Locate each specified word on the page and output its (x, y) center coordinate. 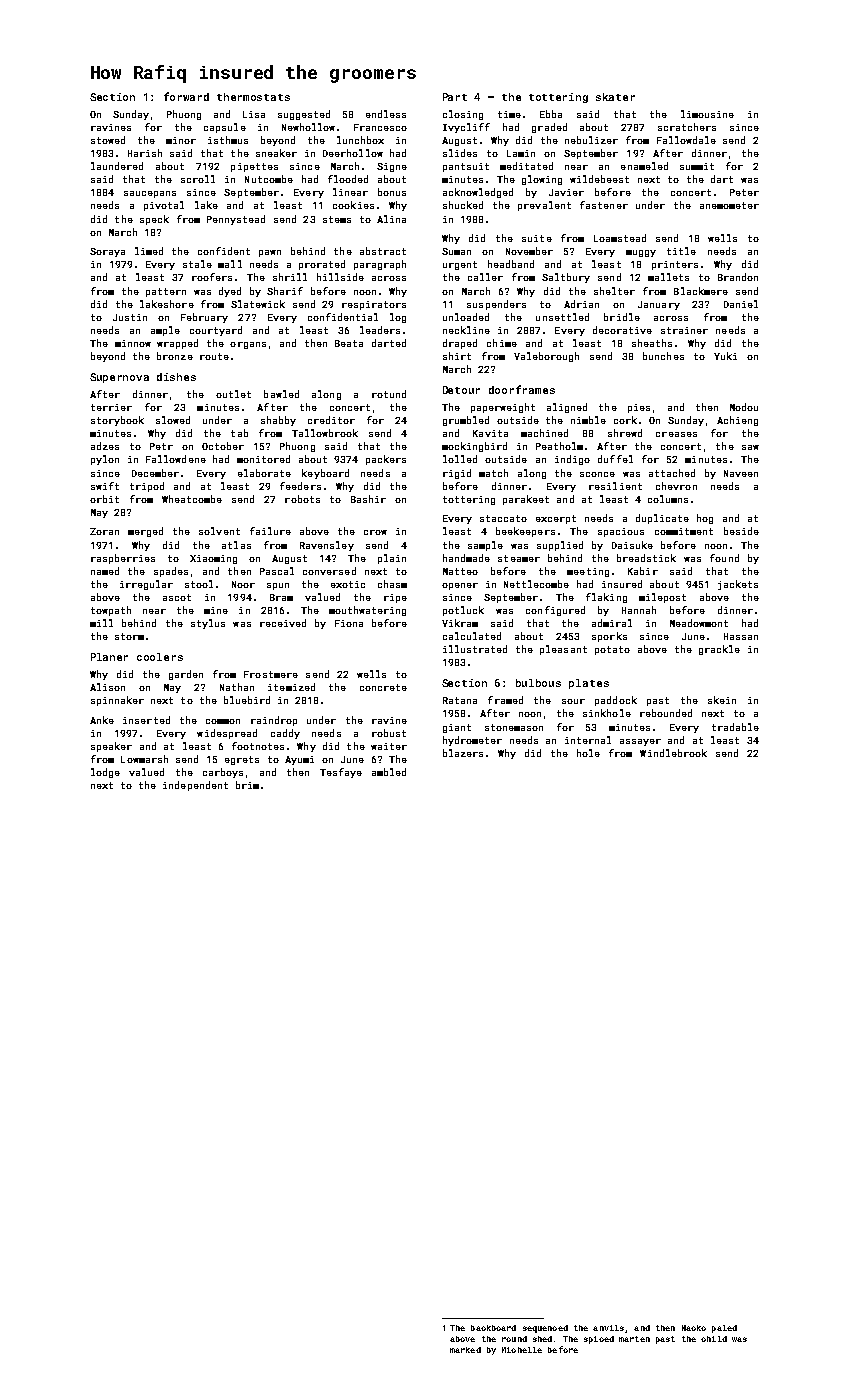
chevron (676, 486)
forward (186, 96)
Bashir (368, 499)
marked (465, 1350)
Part (455, 97)
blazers (463, 753)
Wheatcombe (192, 499)
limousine (707, 114)
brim (247, 785)
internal (588, 740)
